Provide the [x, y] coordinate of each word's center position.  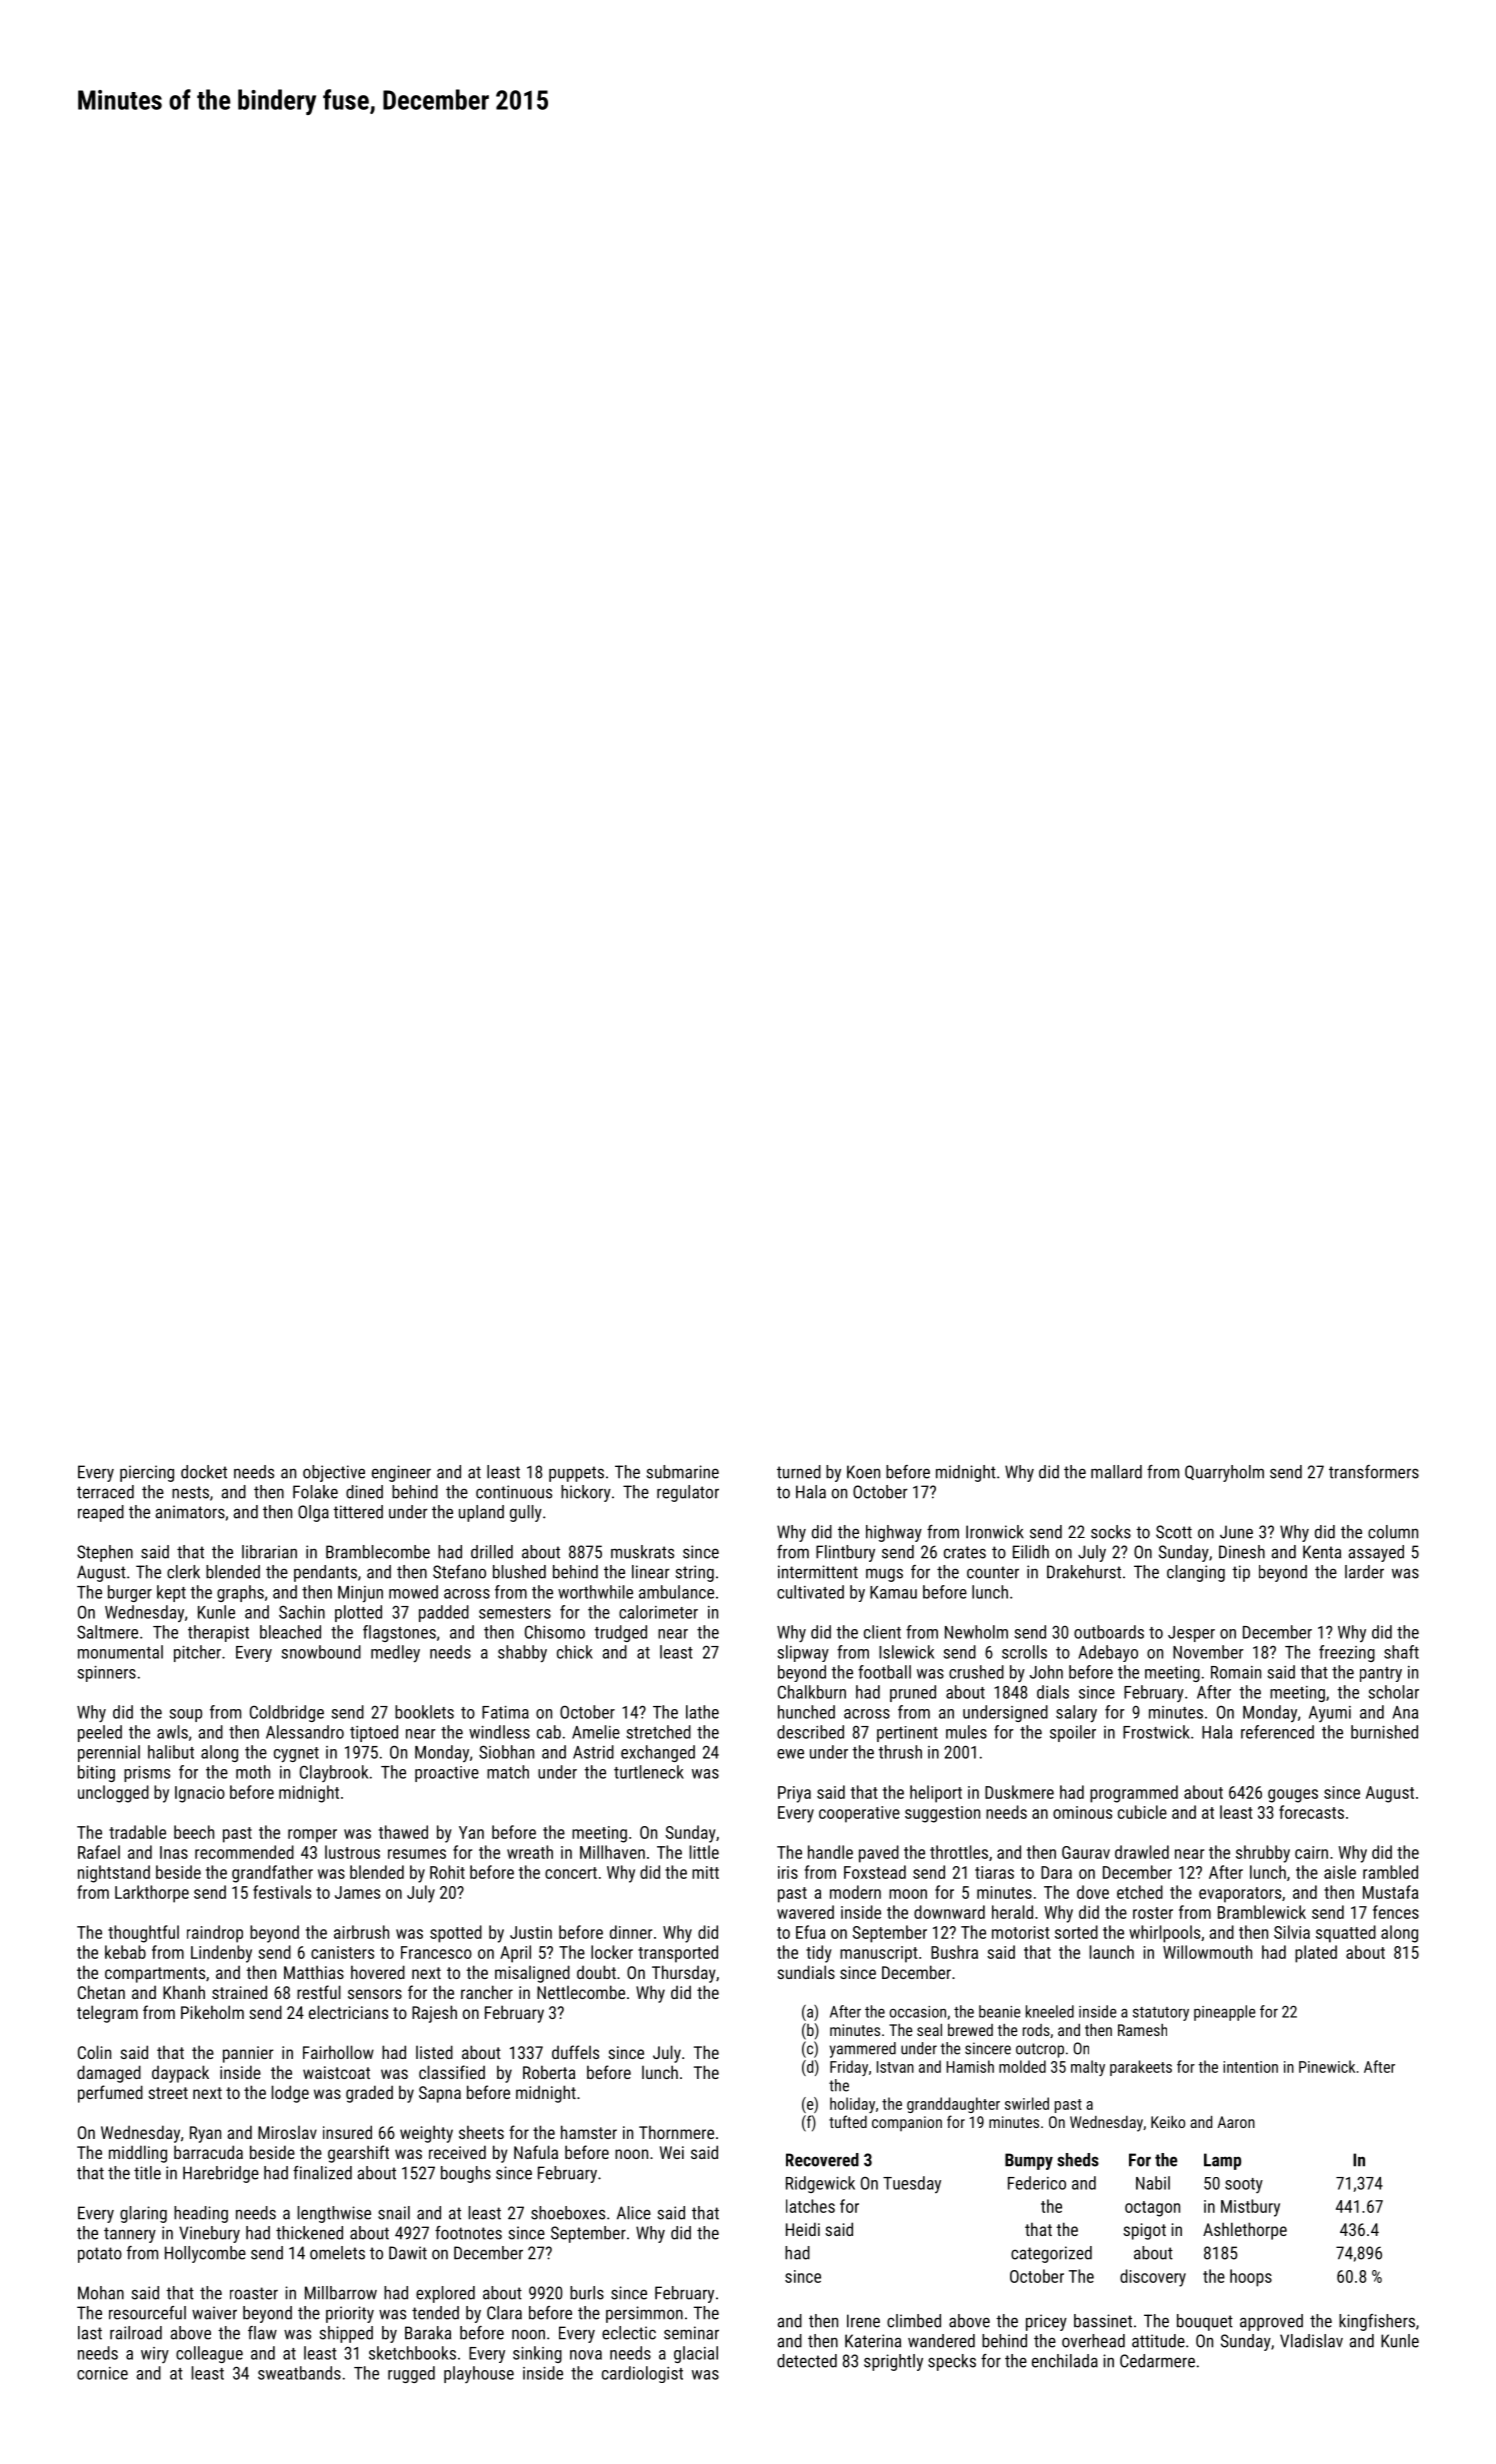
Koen [863, 1472]
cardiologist [642, 2374]
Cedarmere [1157, 2361]
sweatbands [299, 2373]
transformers [1374, 1472]
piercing [147, 1473]
